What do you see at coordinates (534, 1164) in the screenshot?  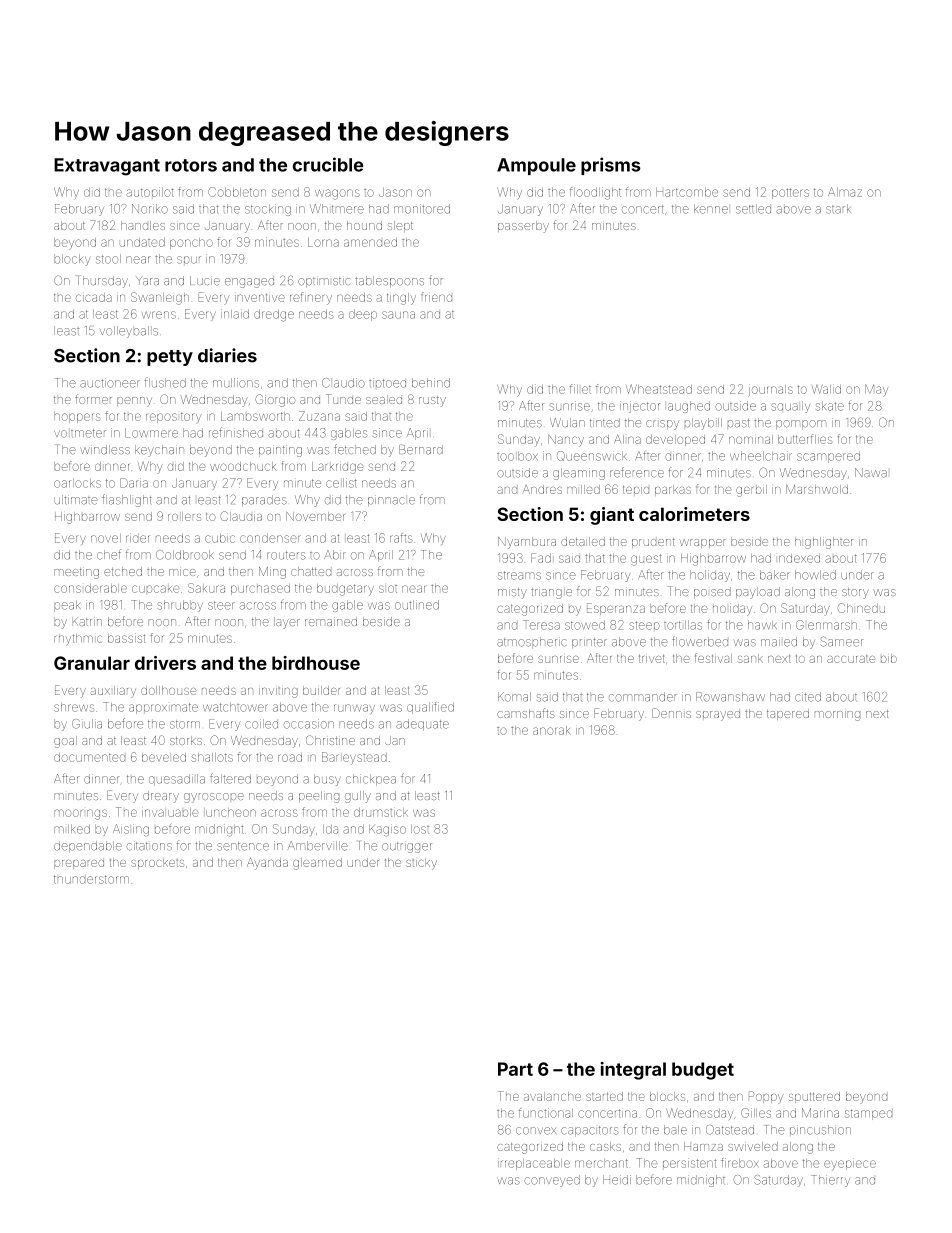 I see `irreplaceable` at bounding box center [534, 1164].
